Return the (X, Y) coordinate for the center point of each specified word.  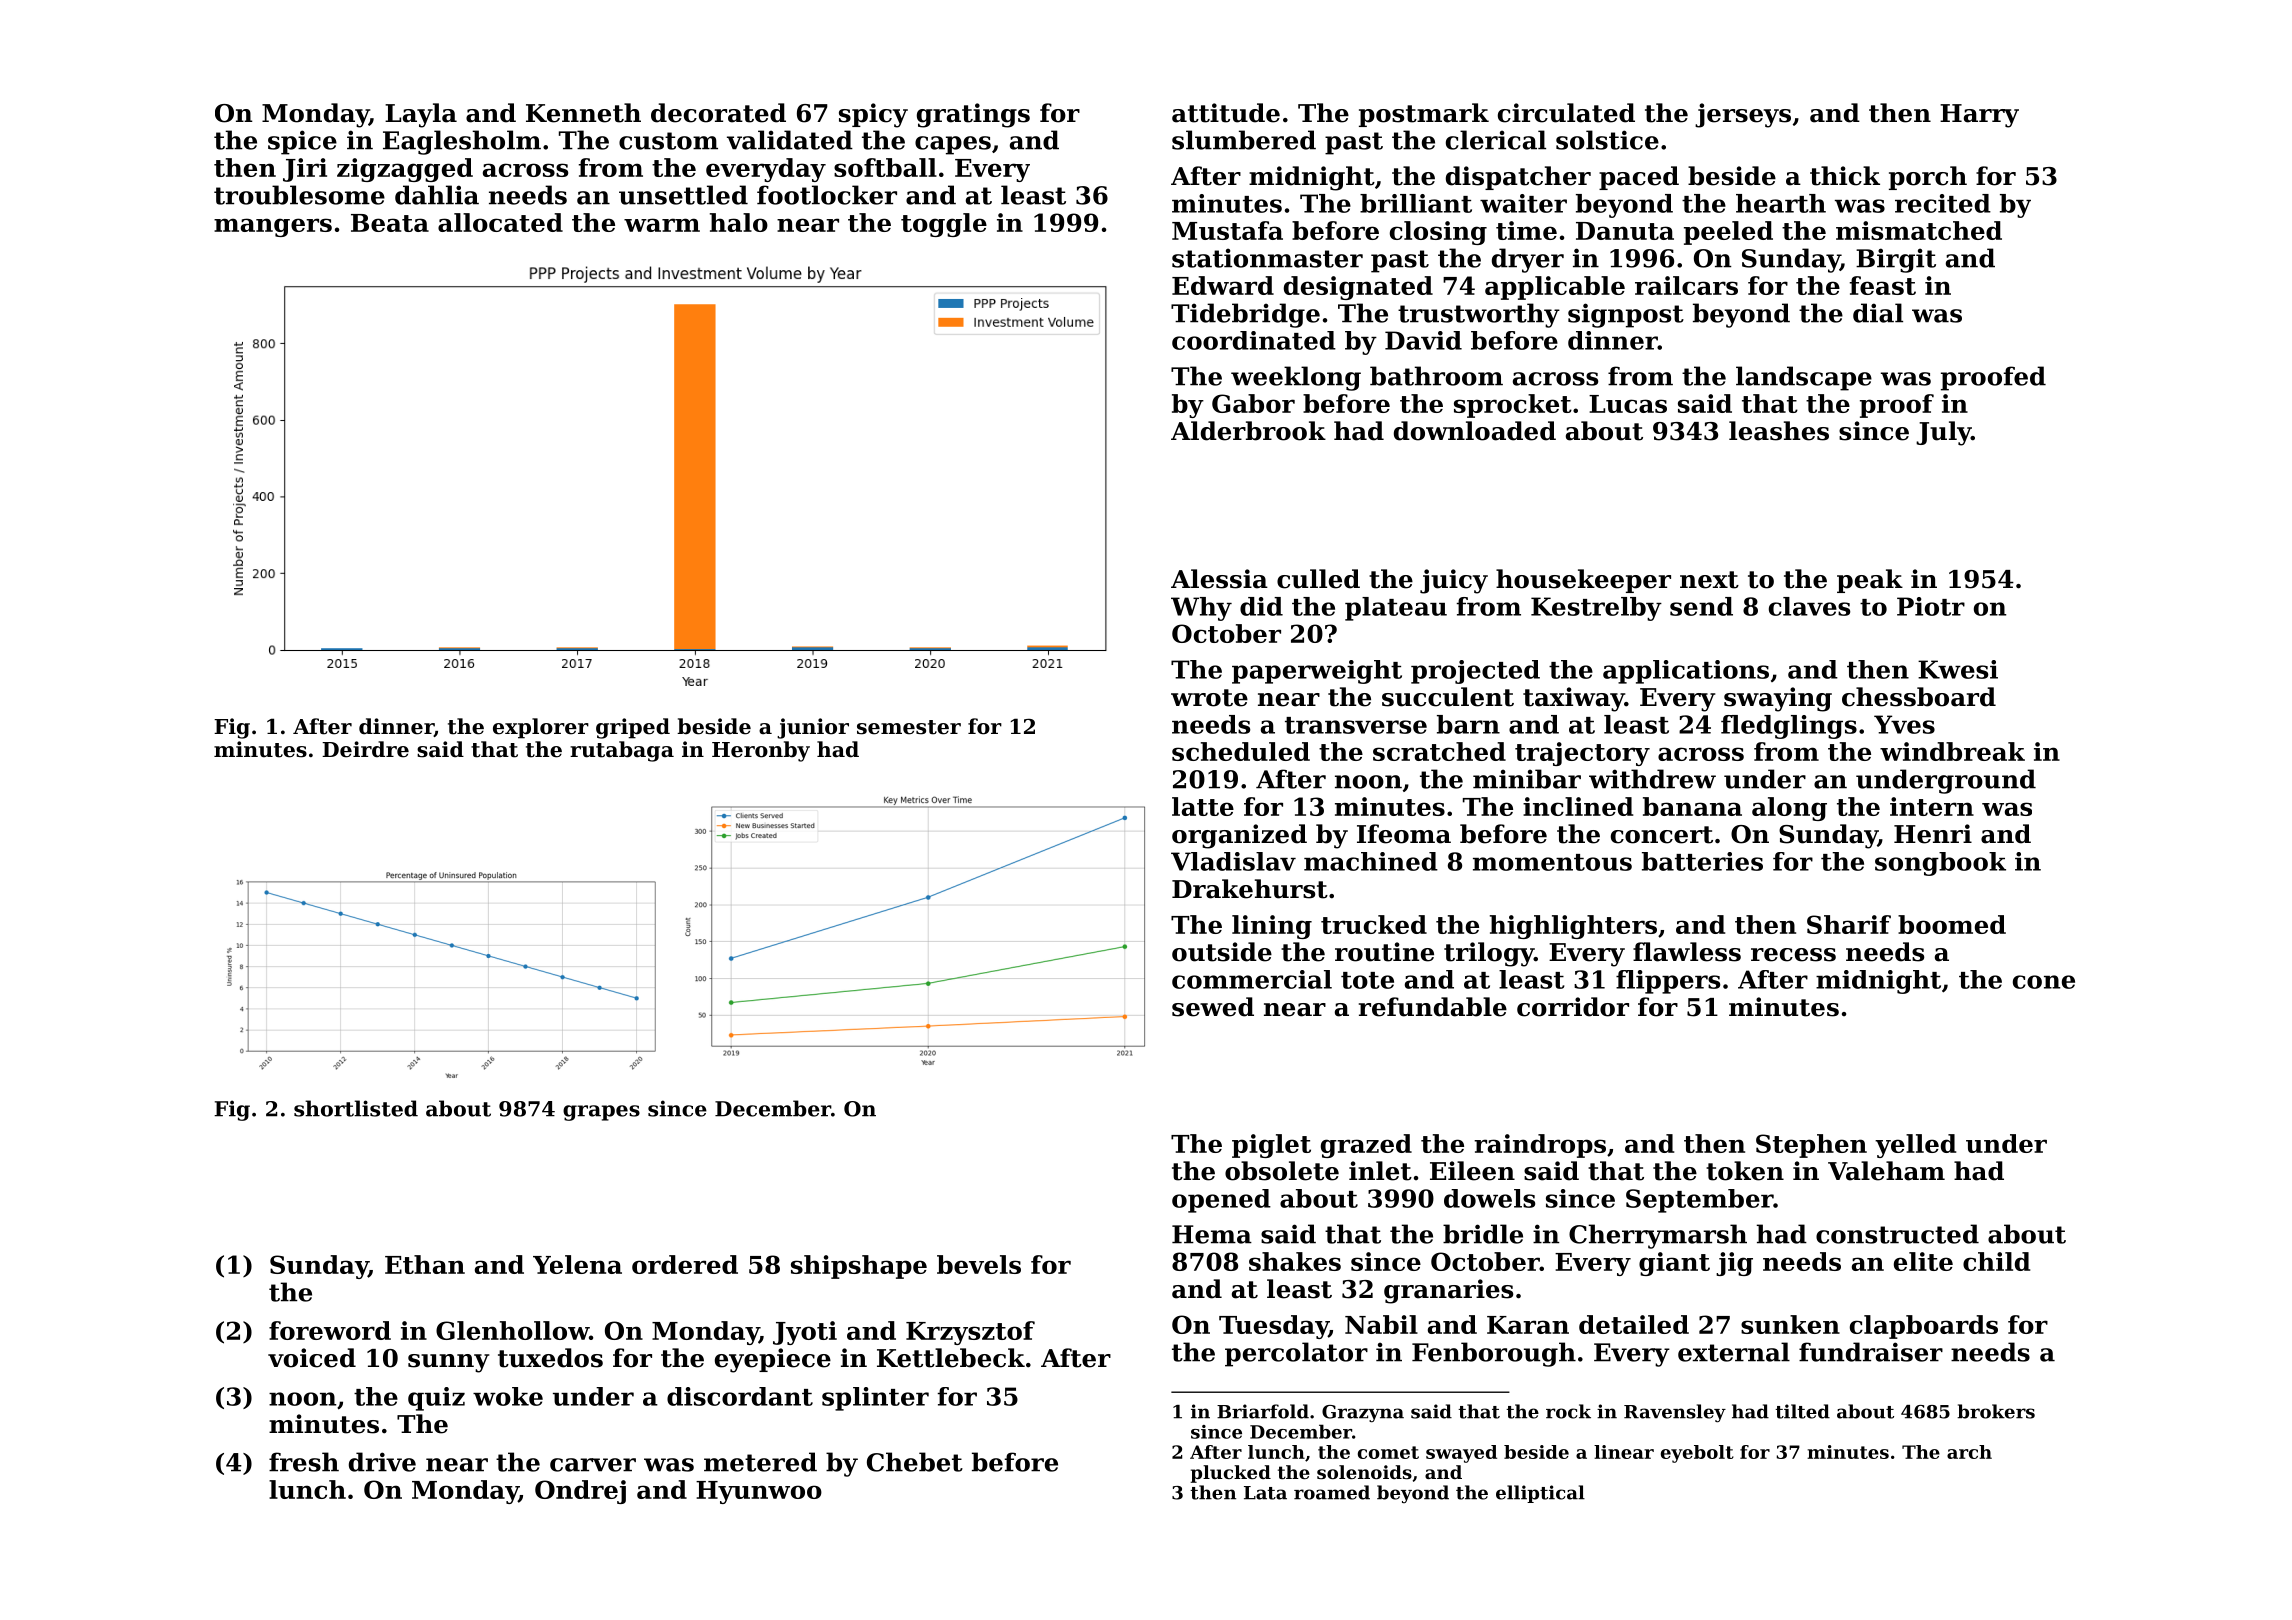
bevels (979, 1264)
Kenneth (583, 113)
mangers (273, 227)
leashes (1779, 431)
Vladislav (1233, 861)
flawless (1687, 952)
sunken (1790, 1324)
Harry (1979, 116)
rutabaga (622, 751)
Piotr (1931, 606)
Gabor (1253, 403)
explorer (541, 728)
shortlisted (356, 1108)
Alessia (1219, 579)
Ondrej (580, 1492)
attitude (1226, 113)
